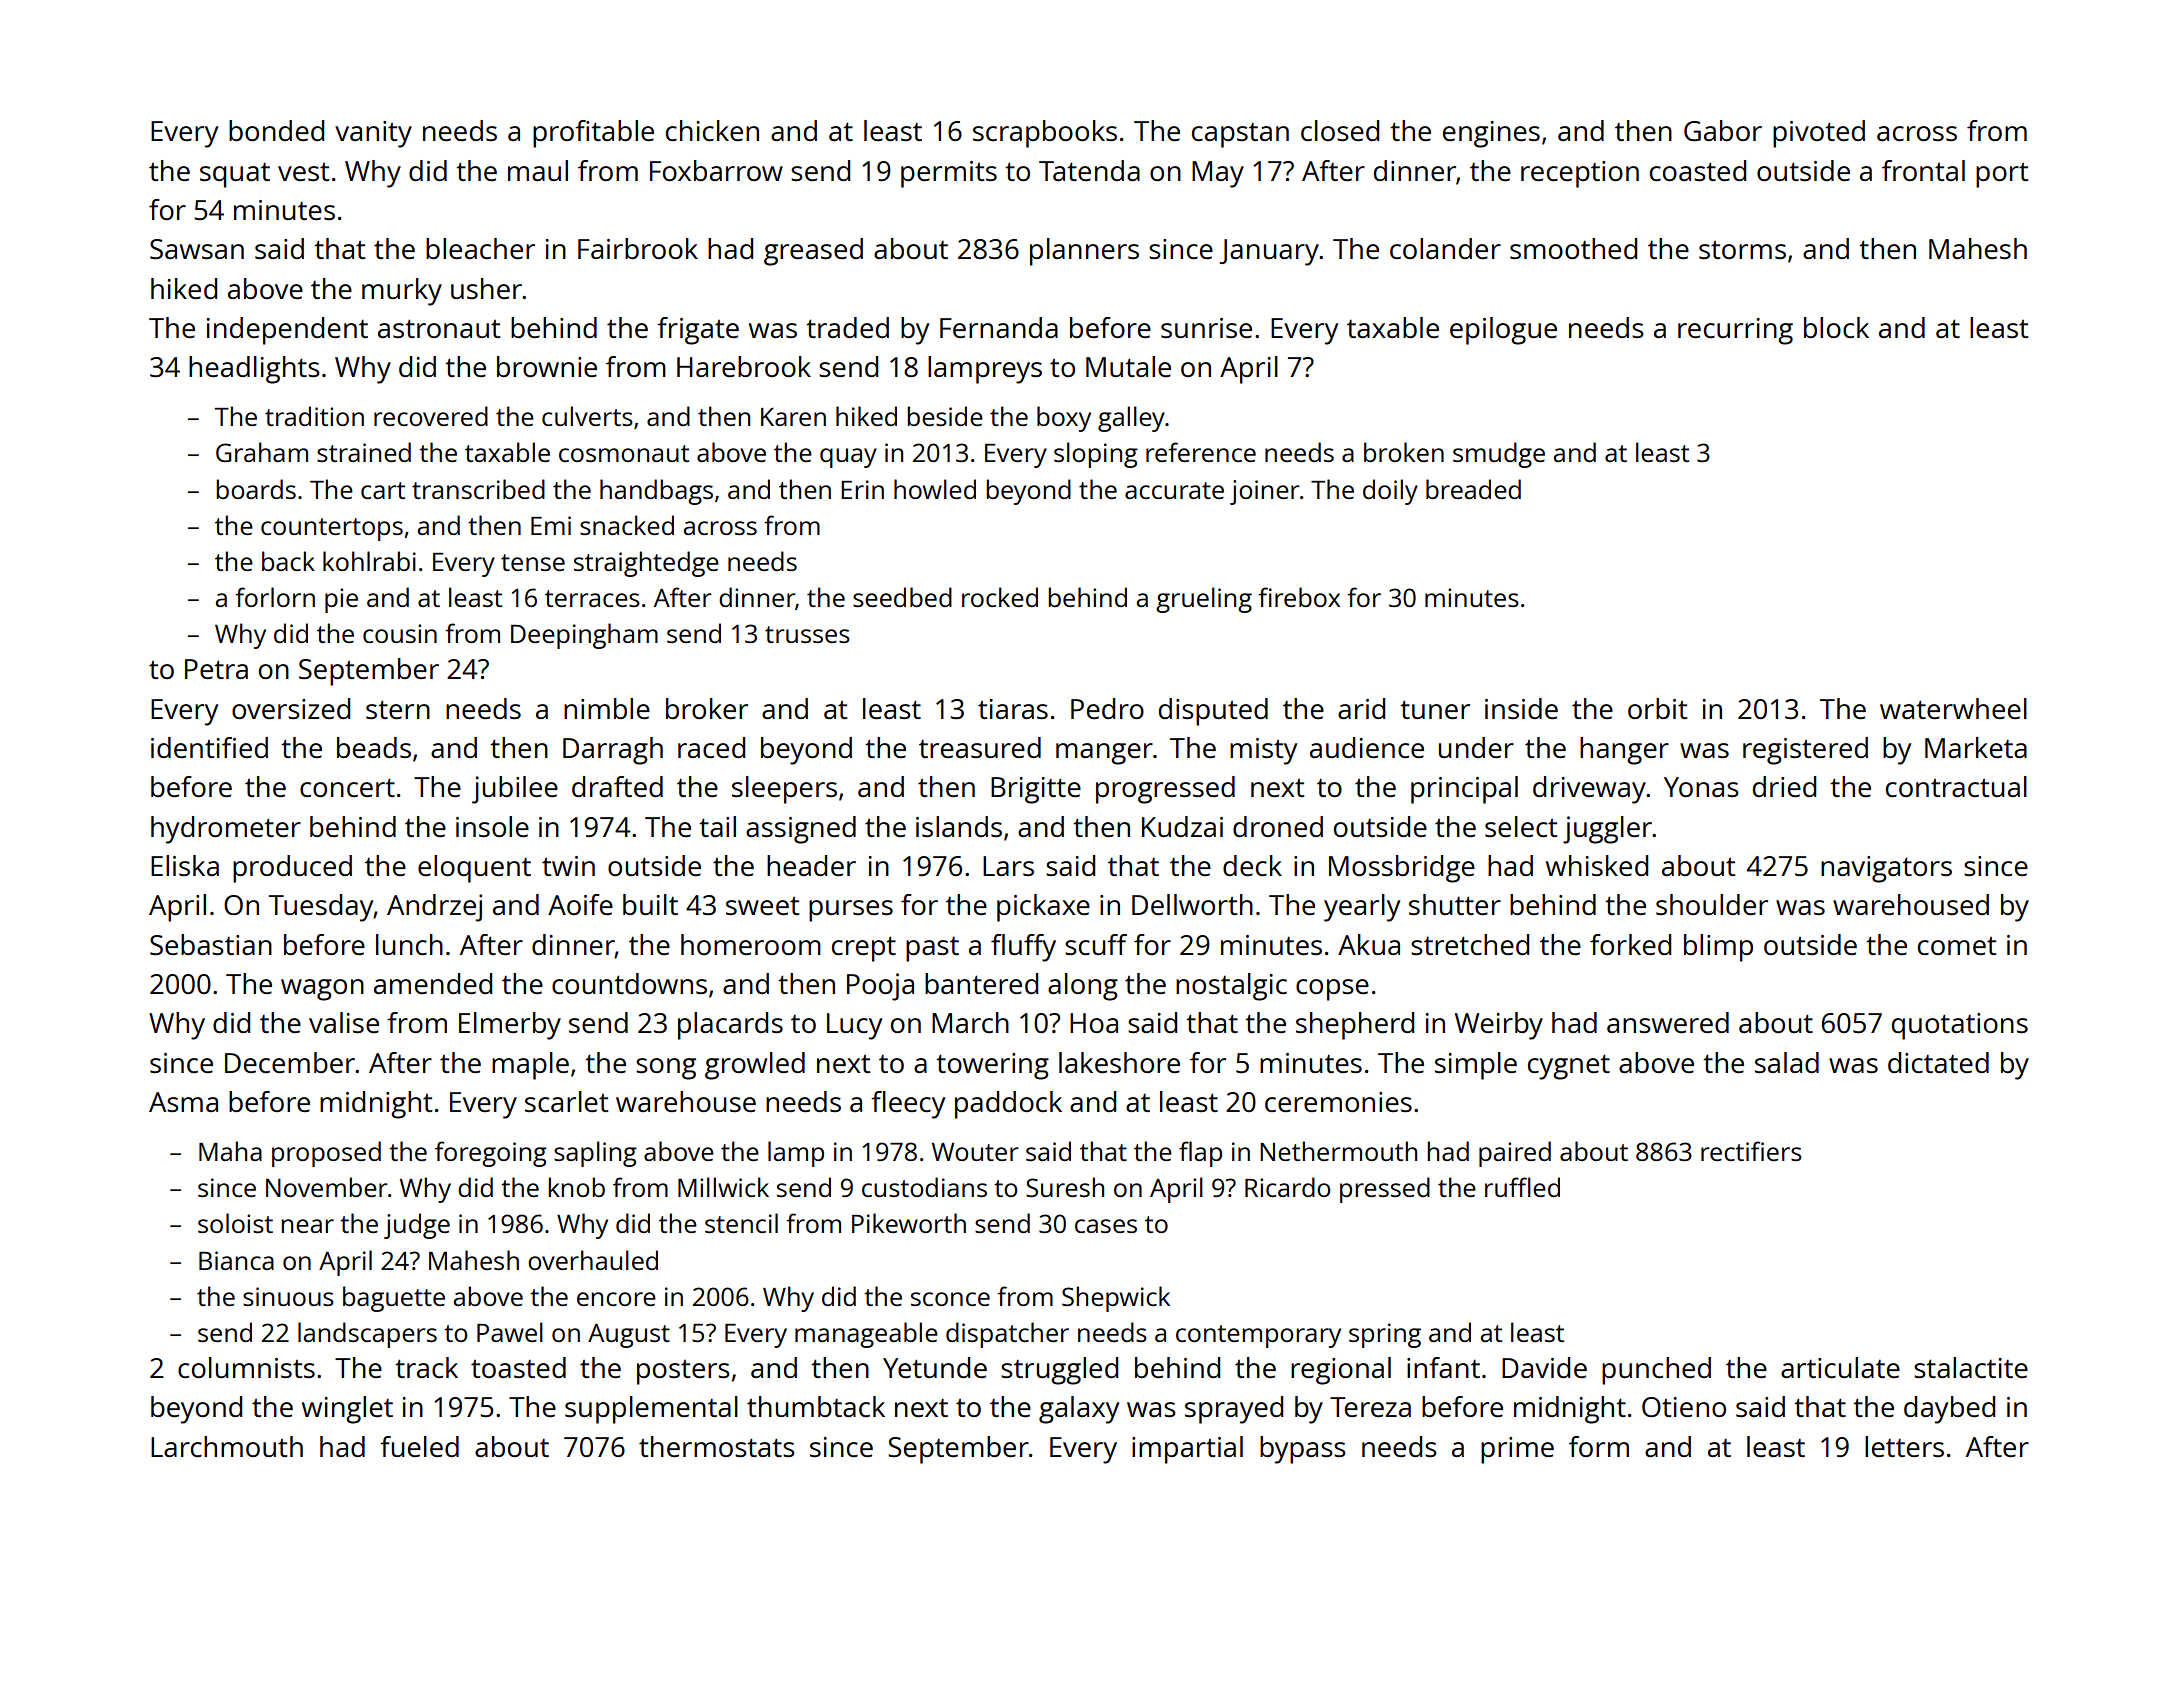 This document has width=2178, height=1683. I want to click on firebox, so click(1299, 597).
